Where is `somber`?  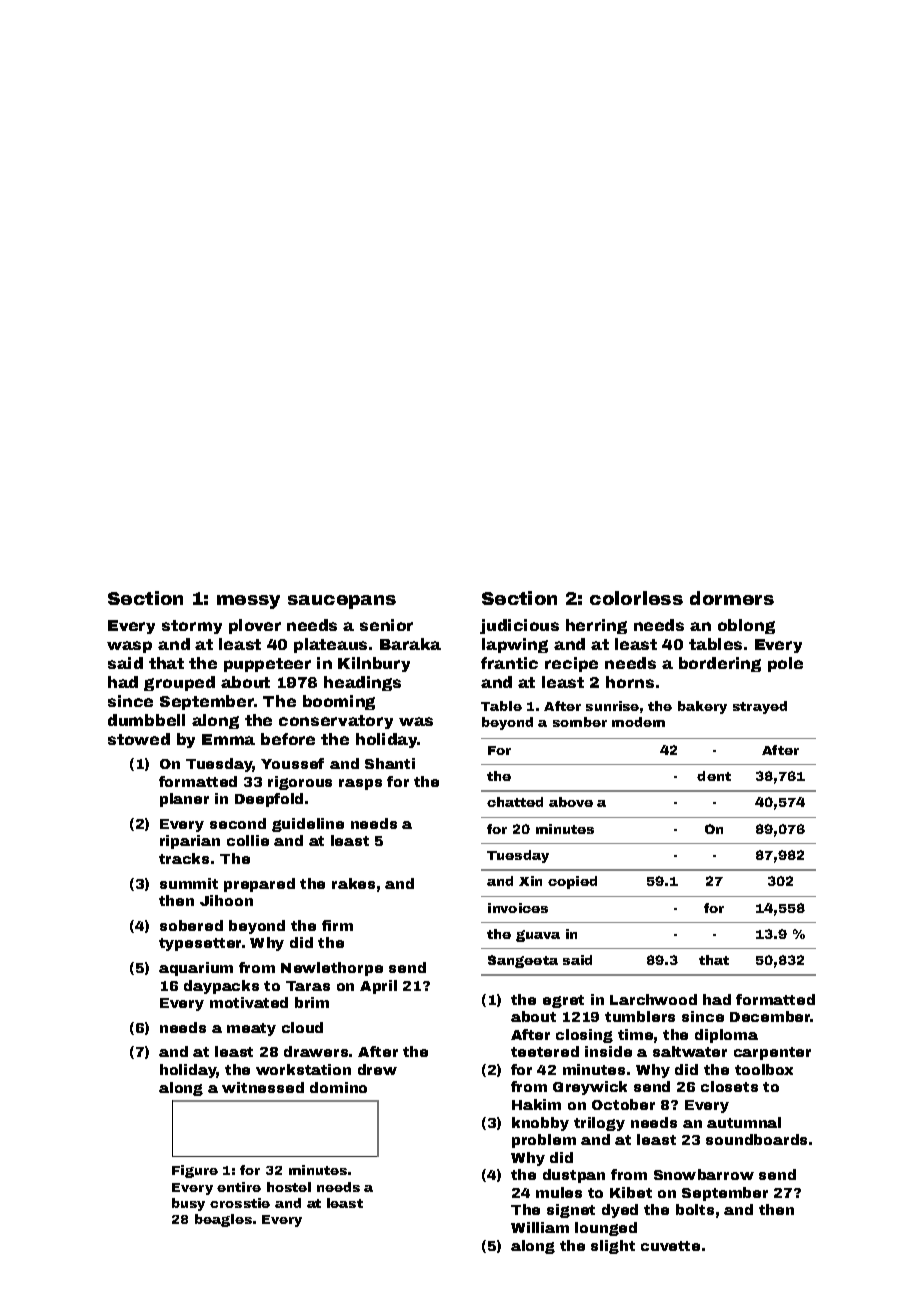 somber is located at coordinates (580, 722).
